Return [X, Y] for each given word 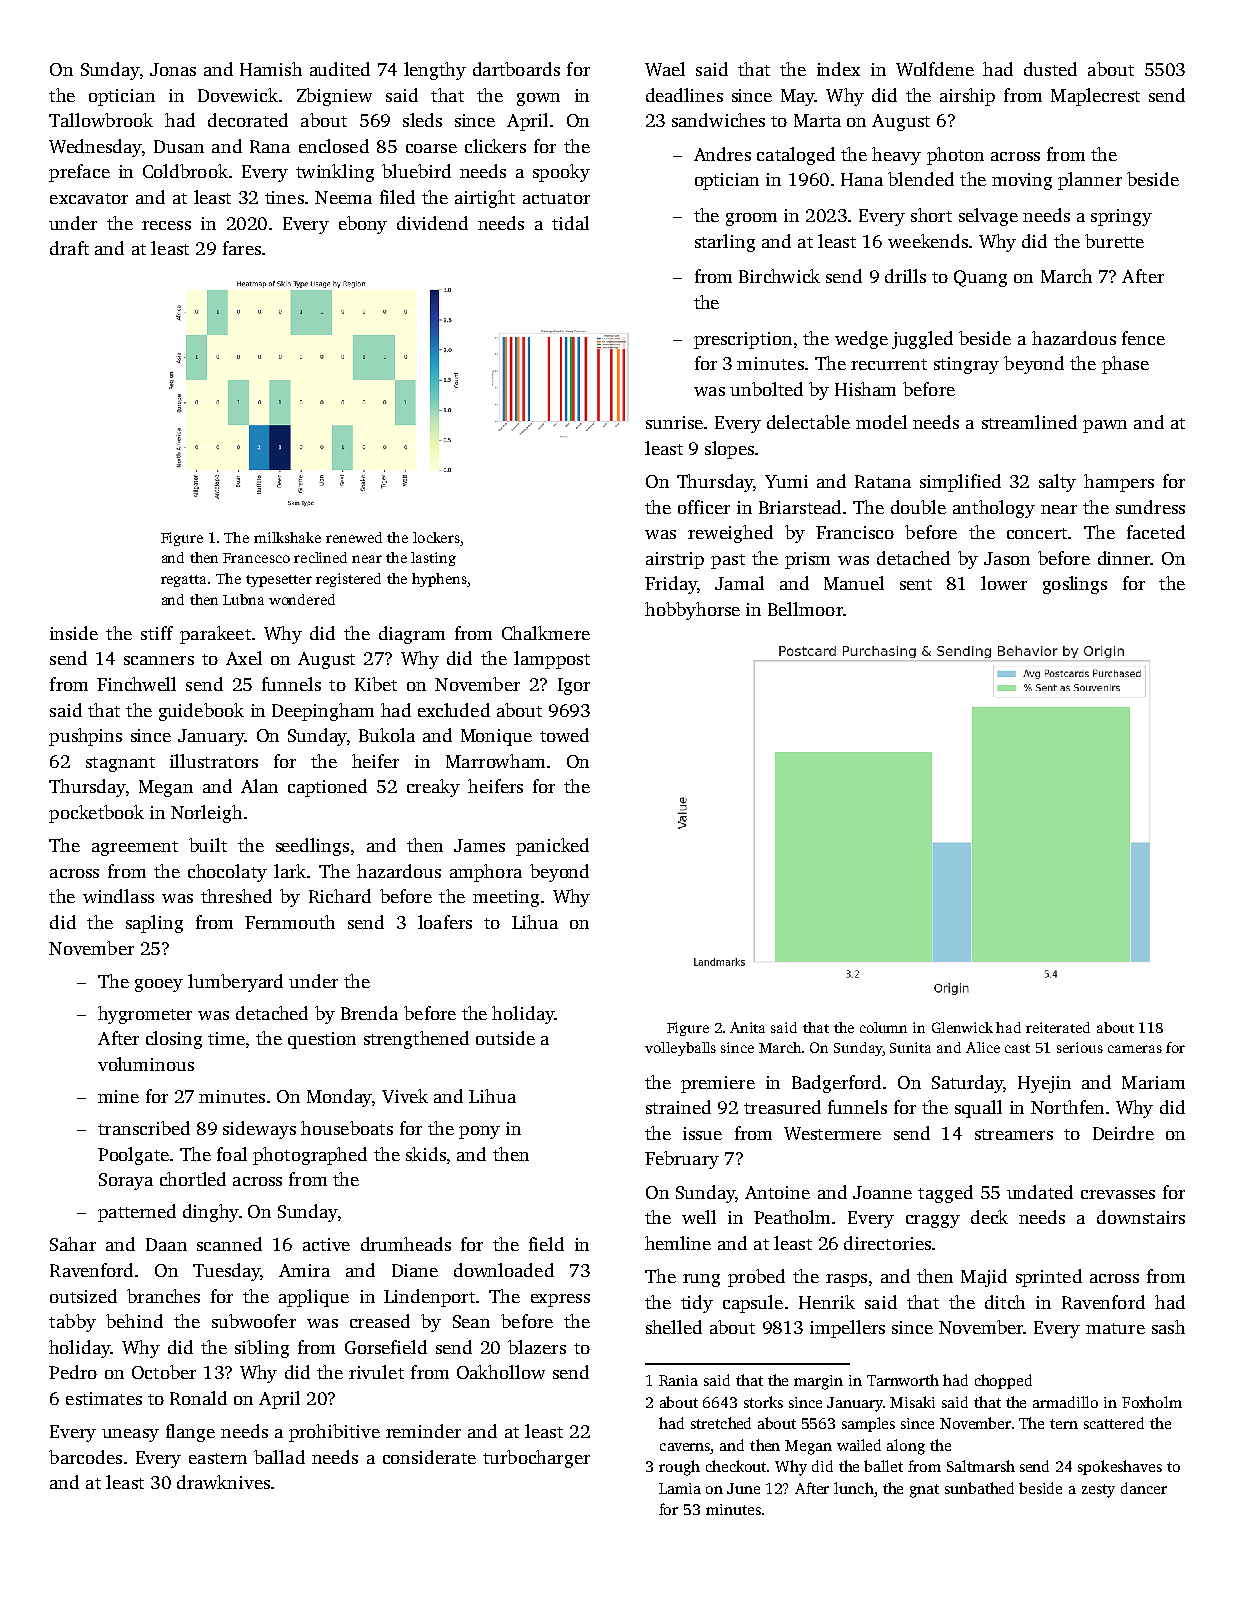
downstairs [1141, 1217]
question [322, 1040]
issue [702, 1133]
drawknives [223, 1482]
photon [955, 156]
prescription [743, 340]
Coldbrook [185, 171]
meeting [506, 898]
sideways [259, 1130]
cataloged [796, 156]
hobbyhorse [692, 611]
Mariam [1153, 1082]
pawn [1105, 426]
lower [1004, 583]
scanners [159, 660]
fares [242, 248]
